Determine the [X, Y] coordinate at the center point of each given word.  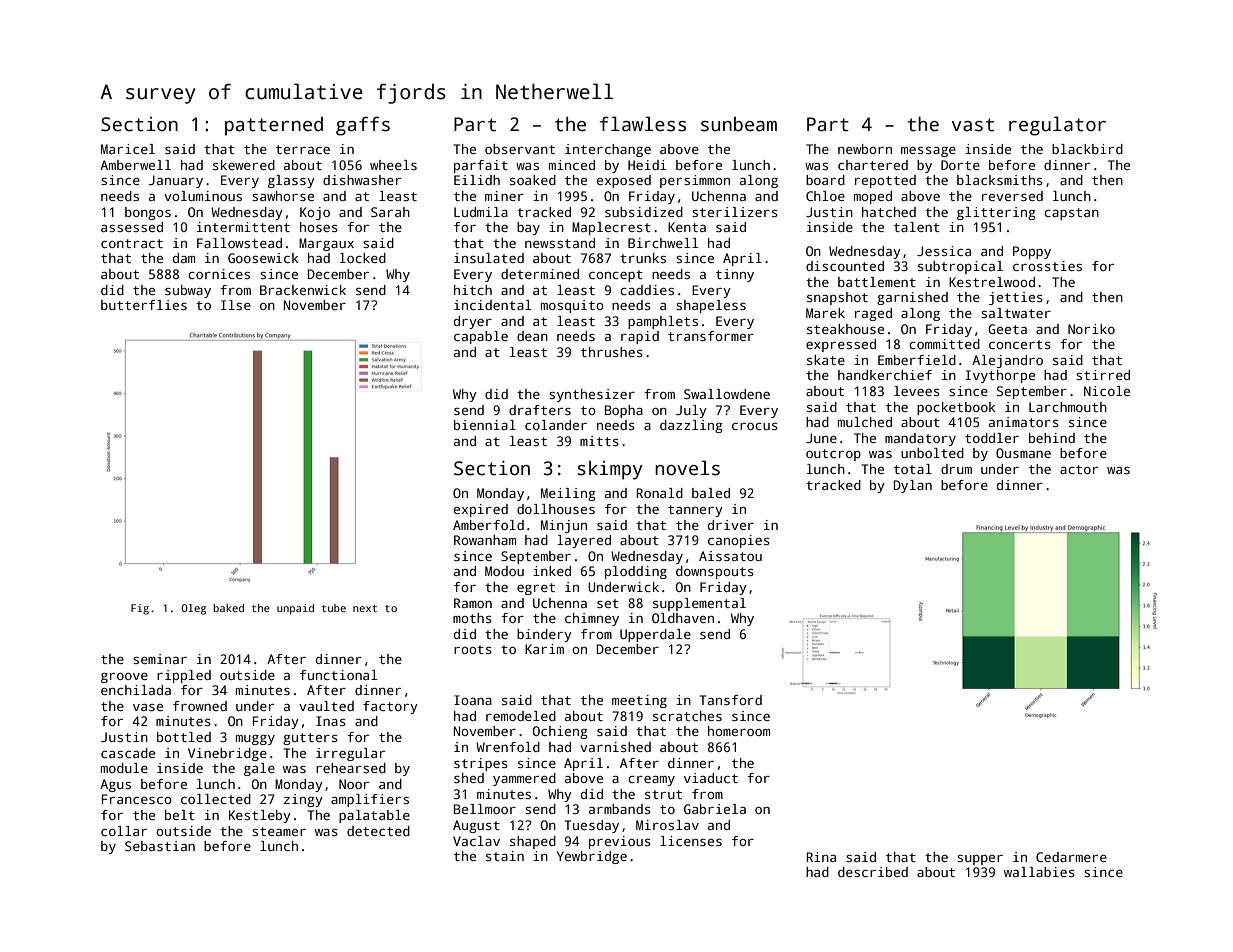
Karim [544, 649]
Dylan [913, 486]
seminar [160, 659]
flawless [643, 124]
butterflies [144, 305]
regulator [1057, 126]
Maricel [128, 149]
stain [505, 856]
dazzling [691, 426]
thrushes [612, 352]
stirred [1103, 375]
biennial [485, 425]
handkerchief [885, 375]
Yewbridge [592, 857]
